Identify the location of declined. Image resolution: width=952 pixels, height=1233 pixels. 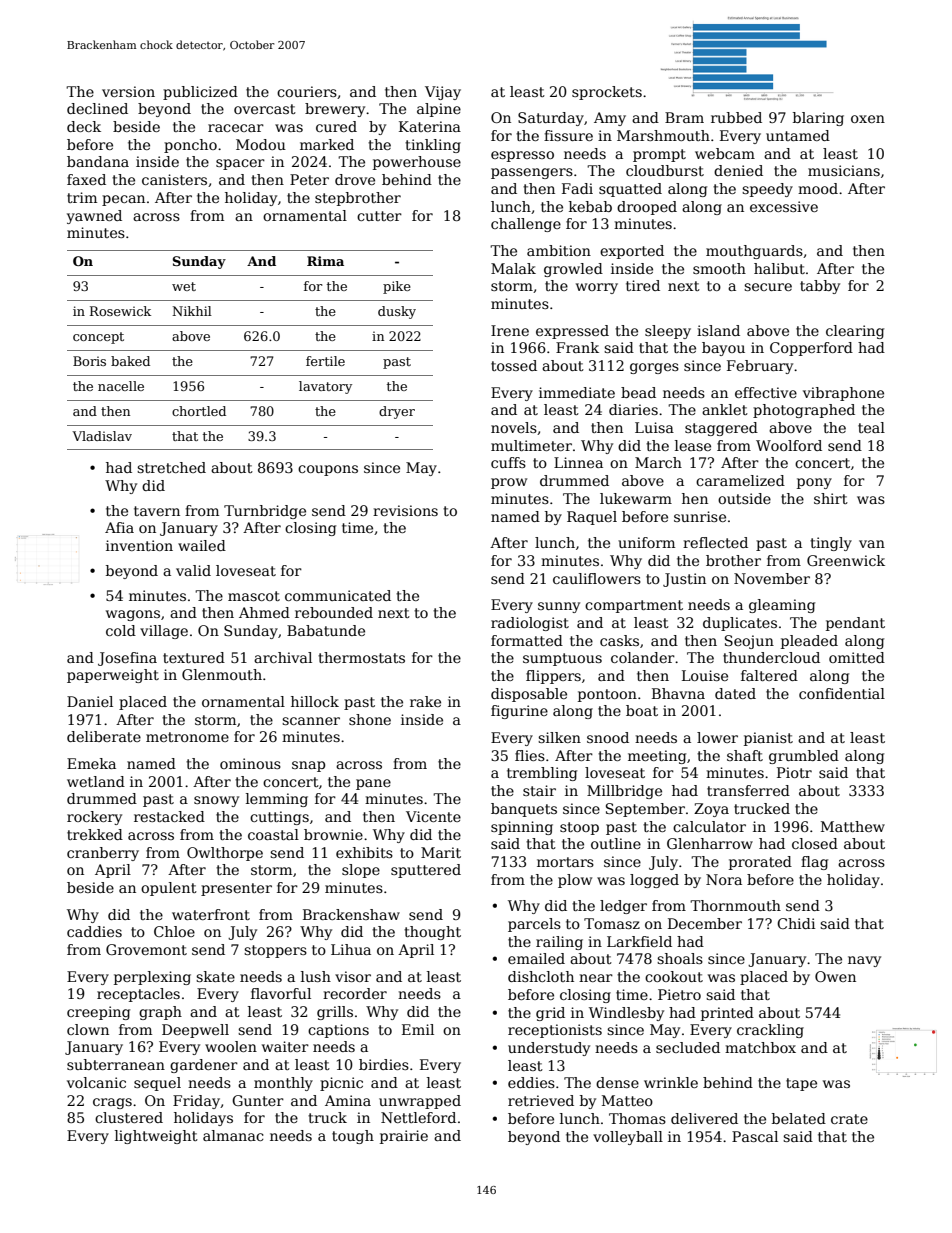
(97, 108).
